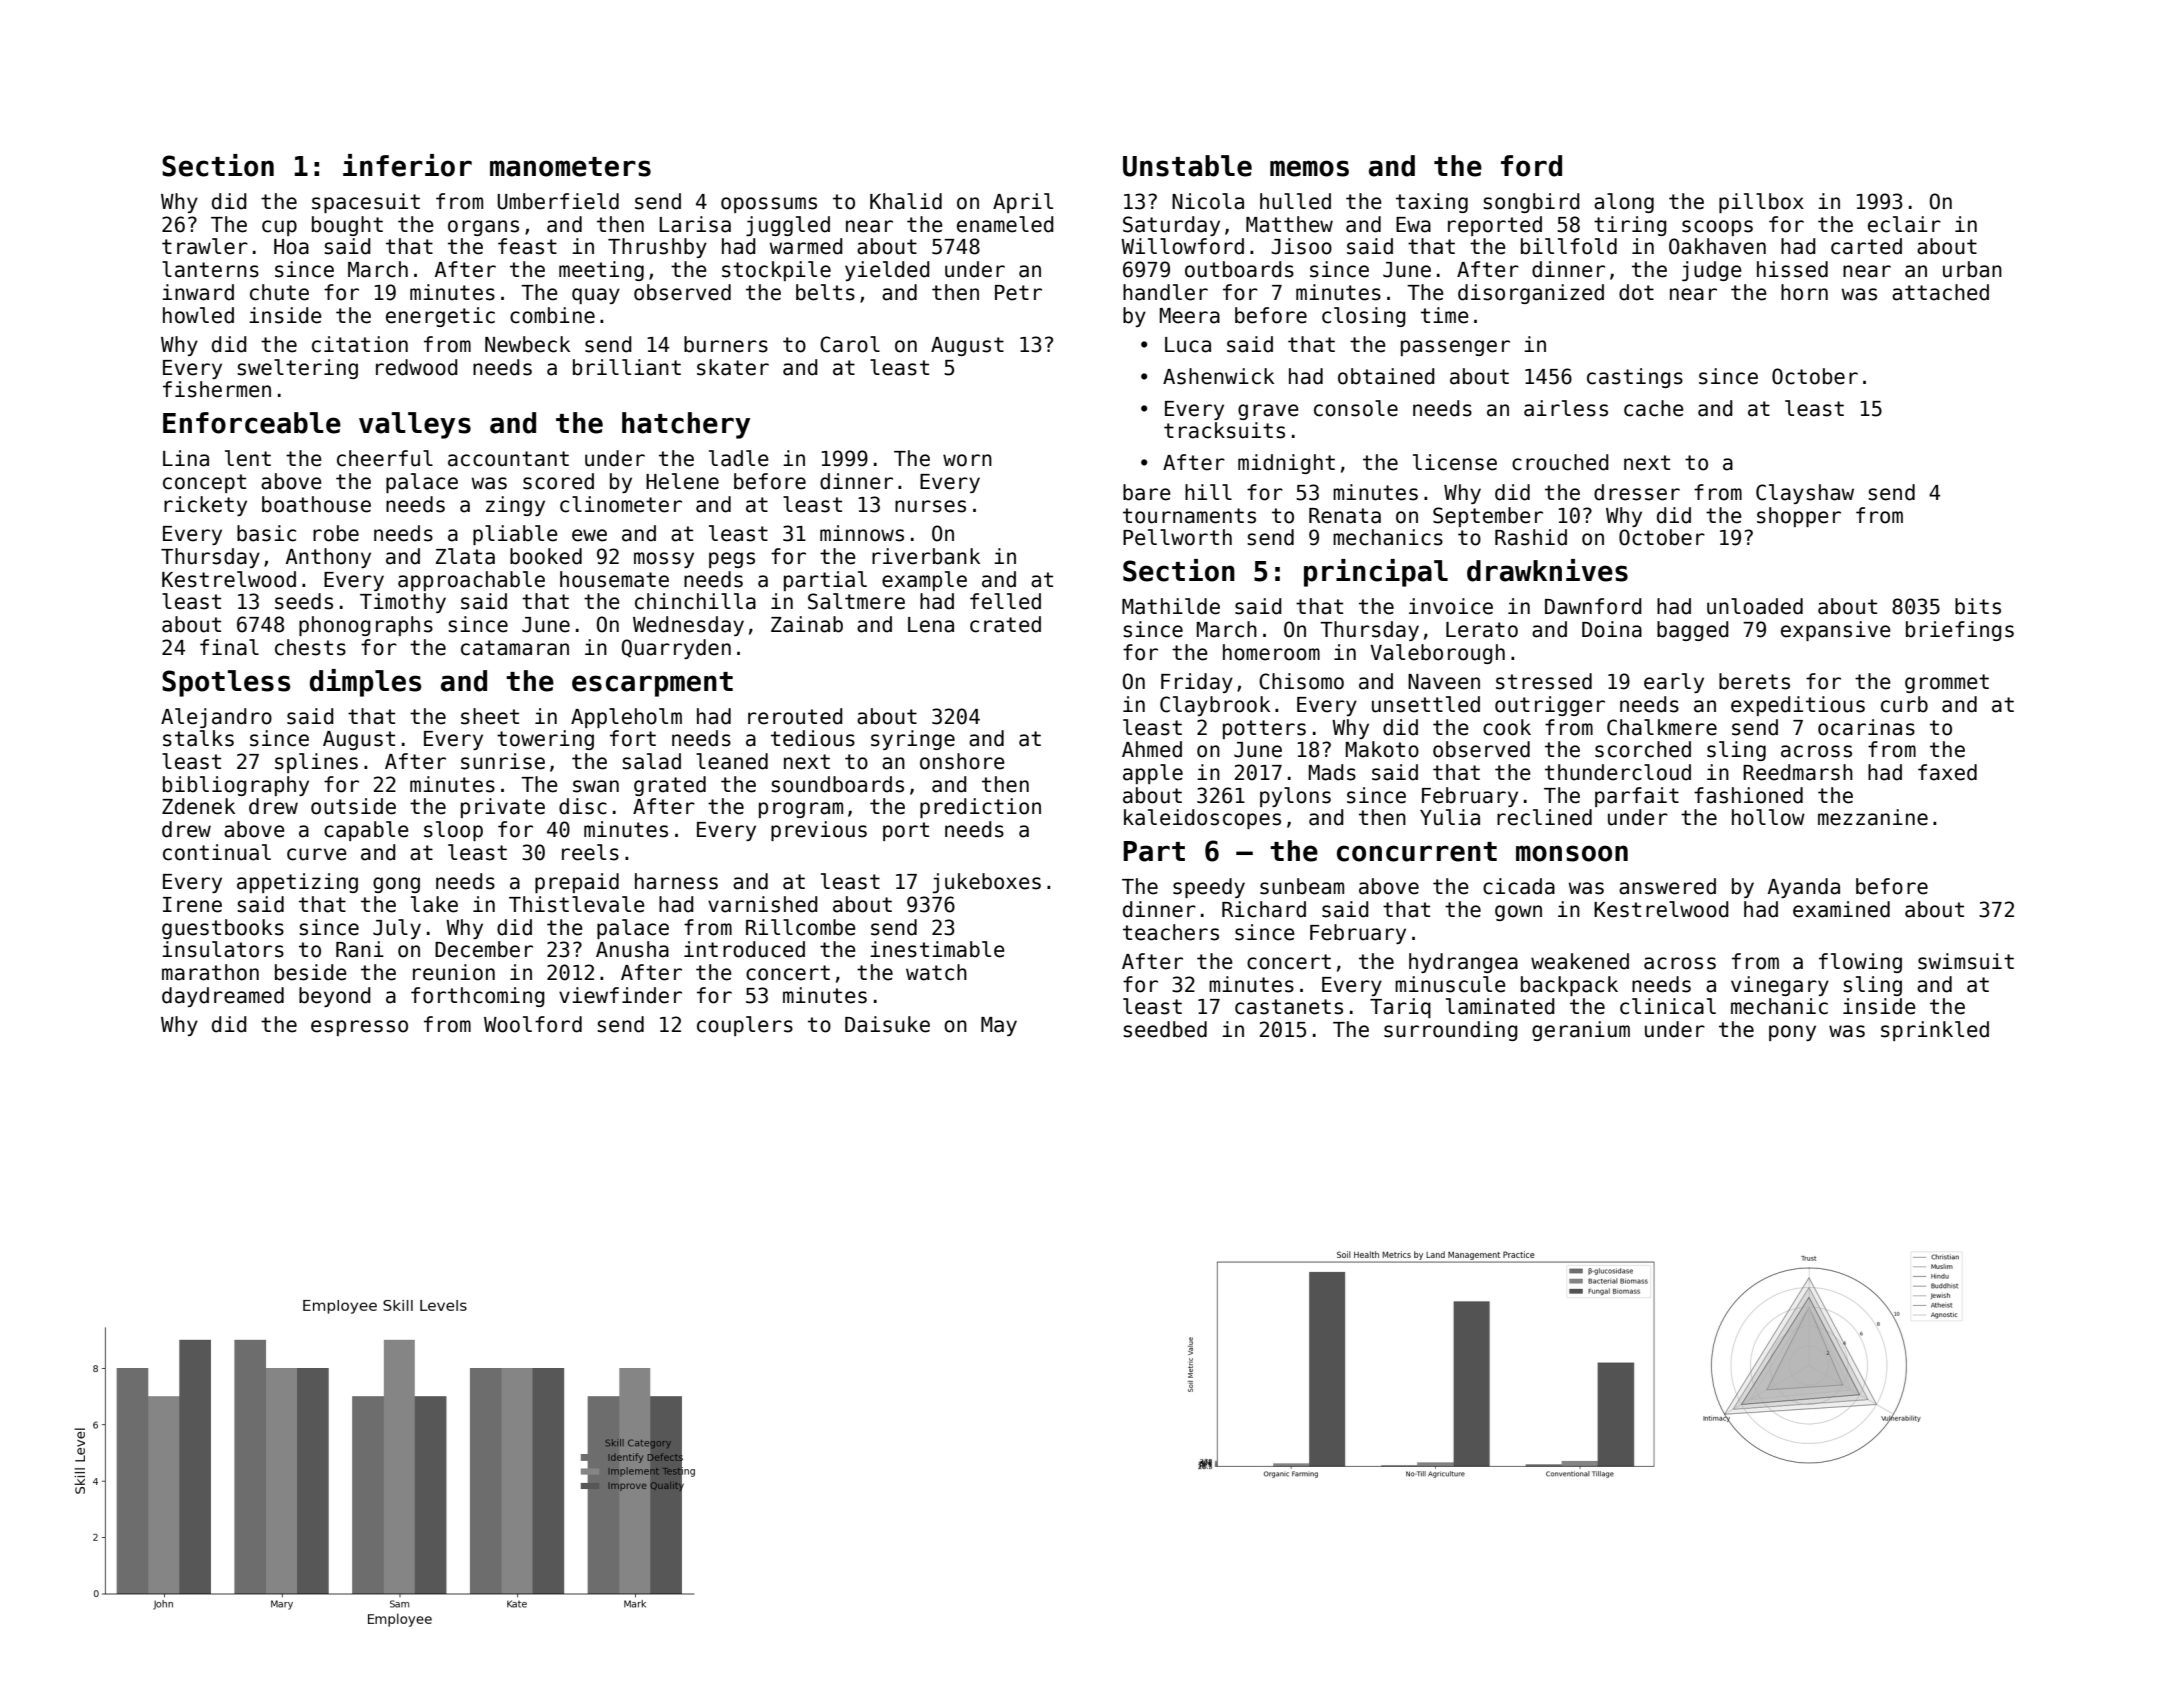 This image has width=2178, height=1683. Describe the element at coordinates (1637, 492) in the image. I see `dresser` at that location.
